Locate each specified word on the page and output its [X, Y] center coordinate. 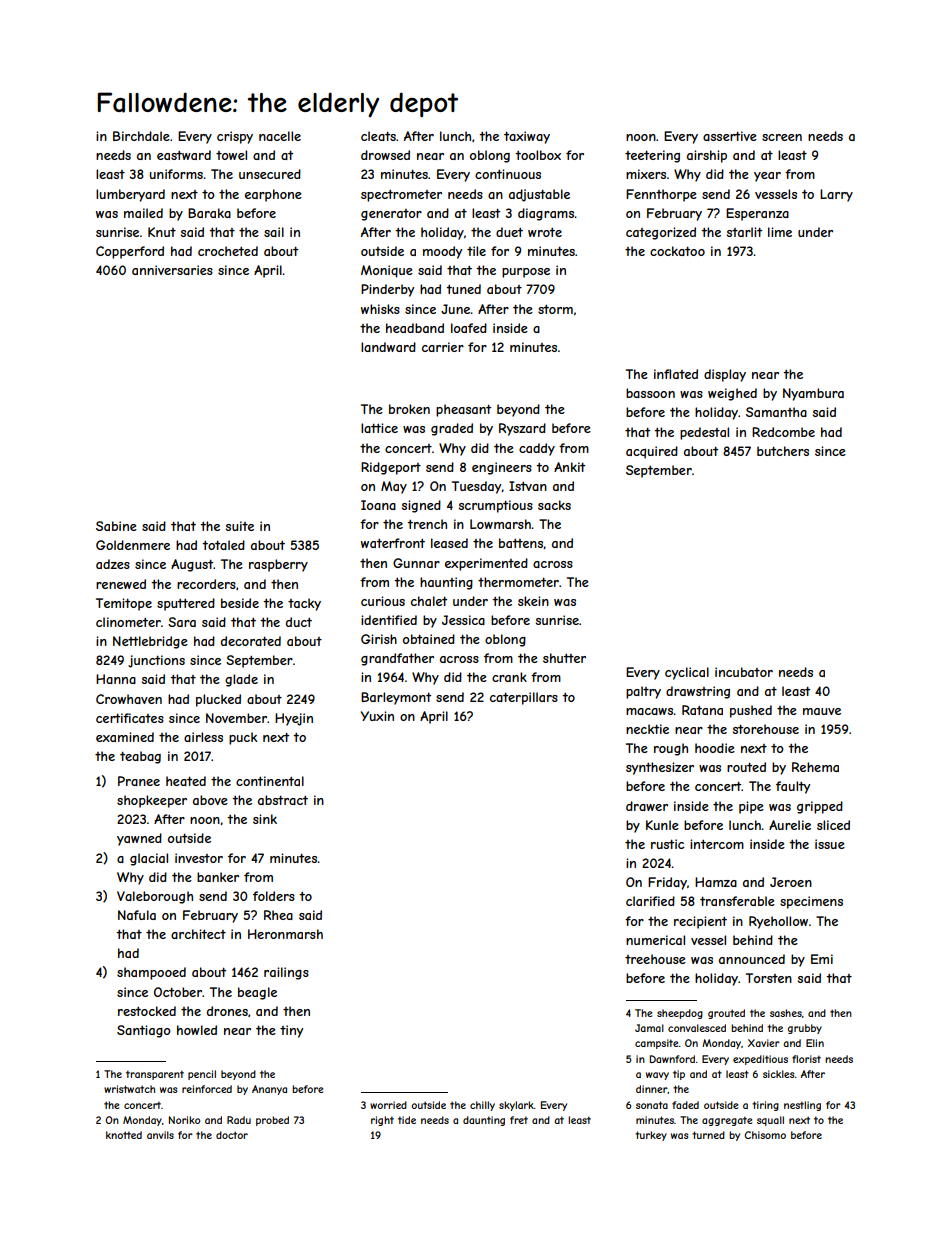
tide [407, 1120]
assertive [730, 136]
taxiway [527, 137]
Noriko [184, 1120]
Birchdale [141, 136]
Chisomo [765, 1135]
